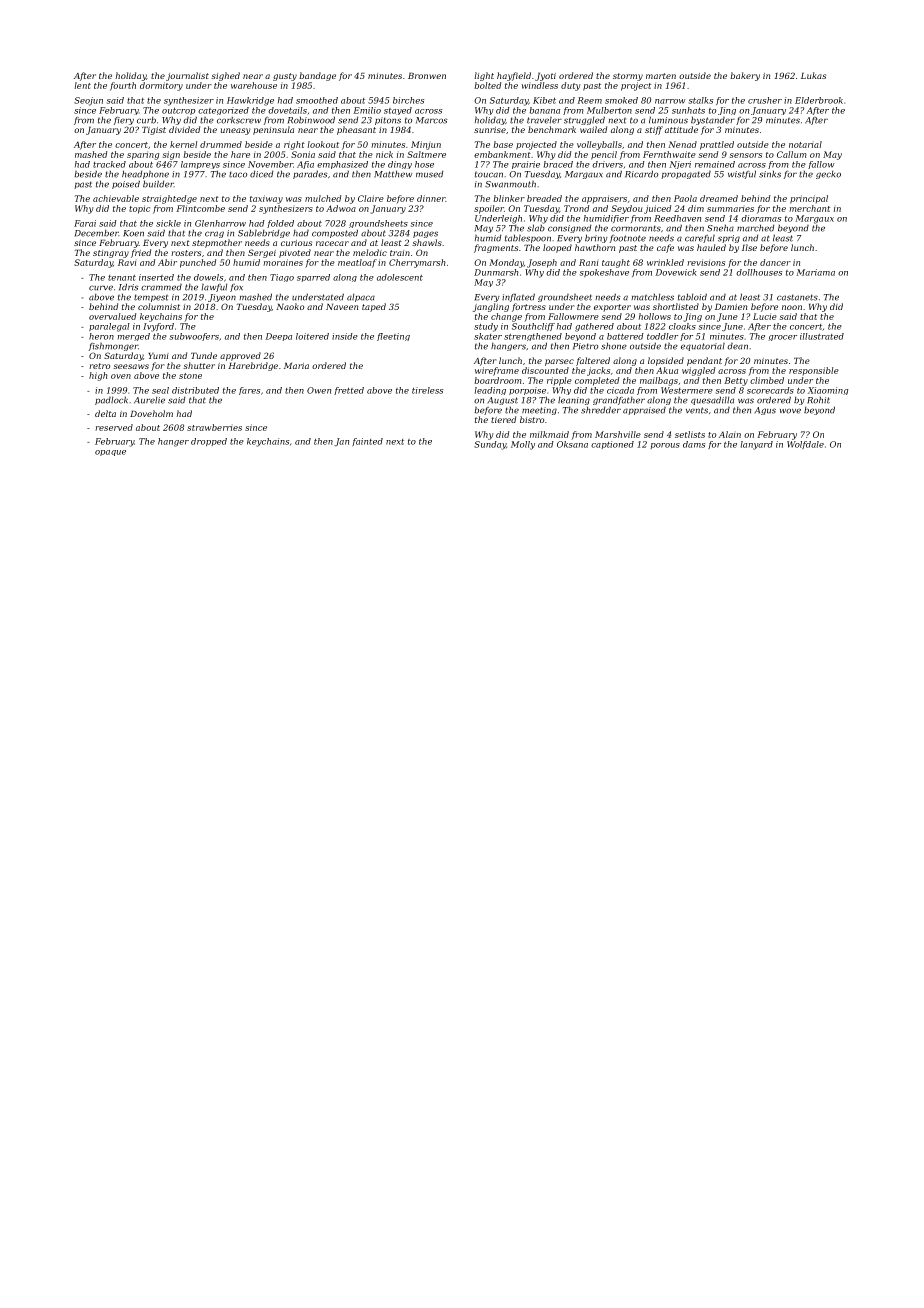 The image size is (924, 1308). I want to click on Deepa, so click(278, 337).
